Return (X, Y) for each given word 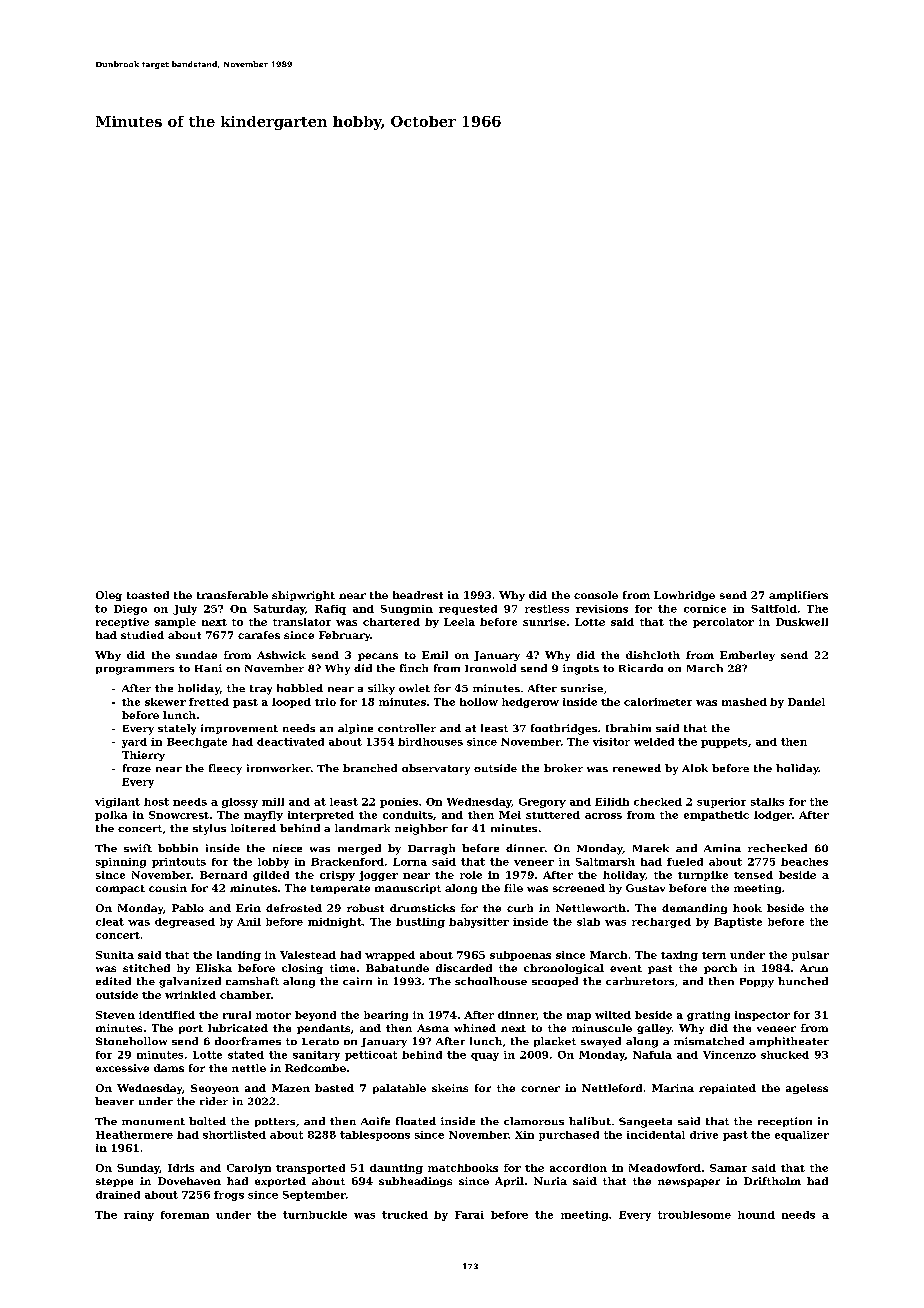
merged (359, 849)
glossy (240, 803)
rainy (139, 1216)
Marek (651, 848)
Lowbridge (684, 596)
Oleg (109, 596)
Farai (469, 1215)
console (596, 595)
